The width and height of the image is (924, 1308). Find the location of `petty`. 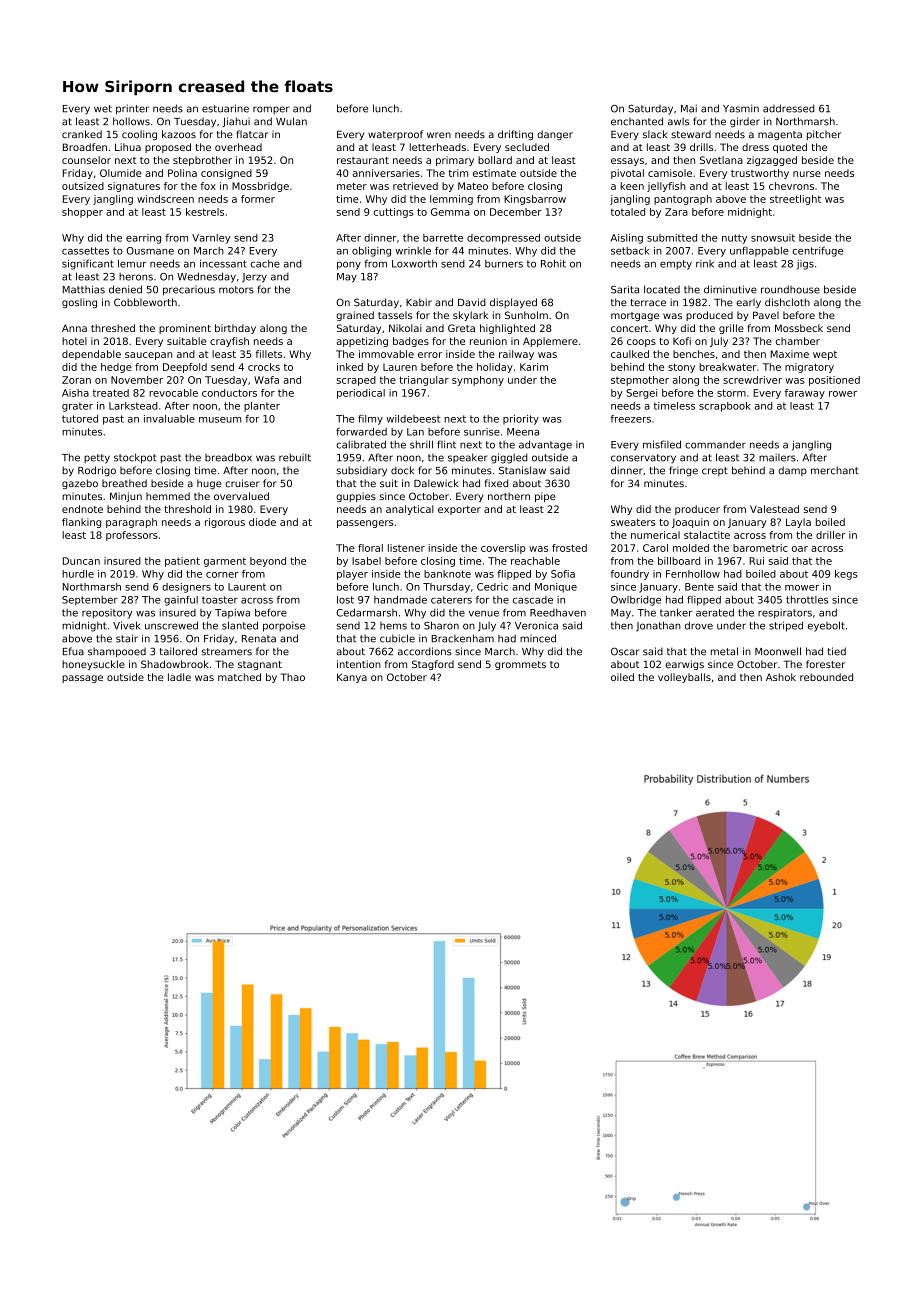

petty is located at coordinates (97, 459).
